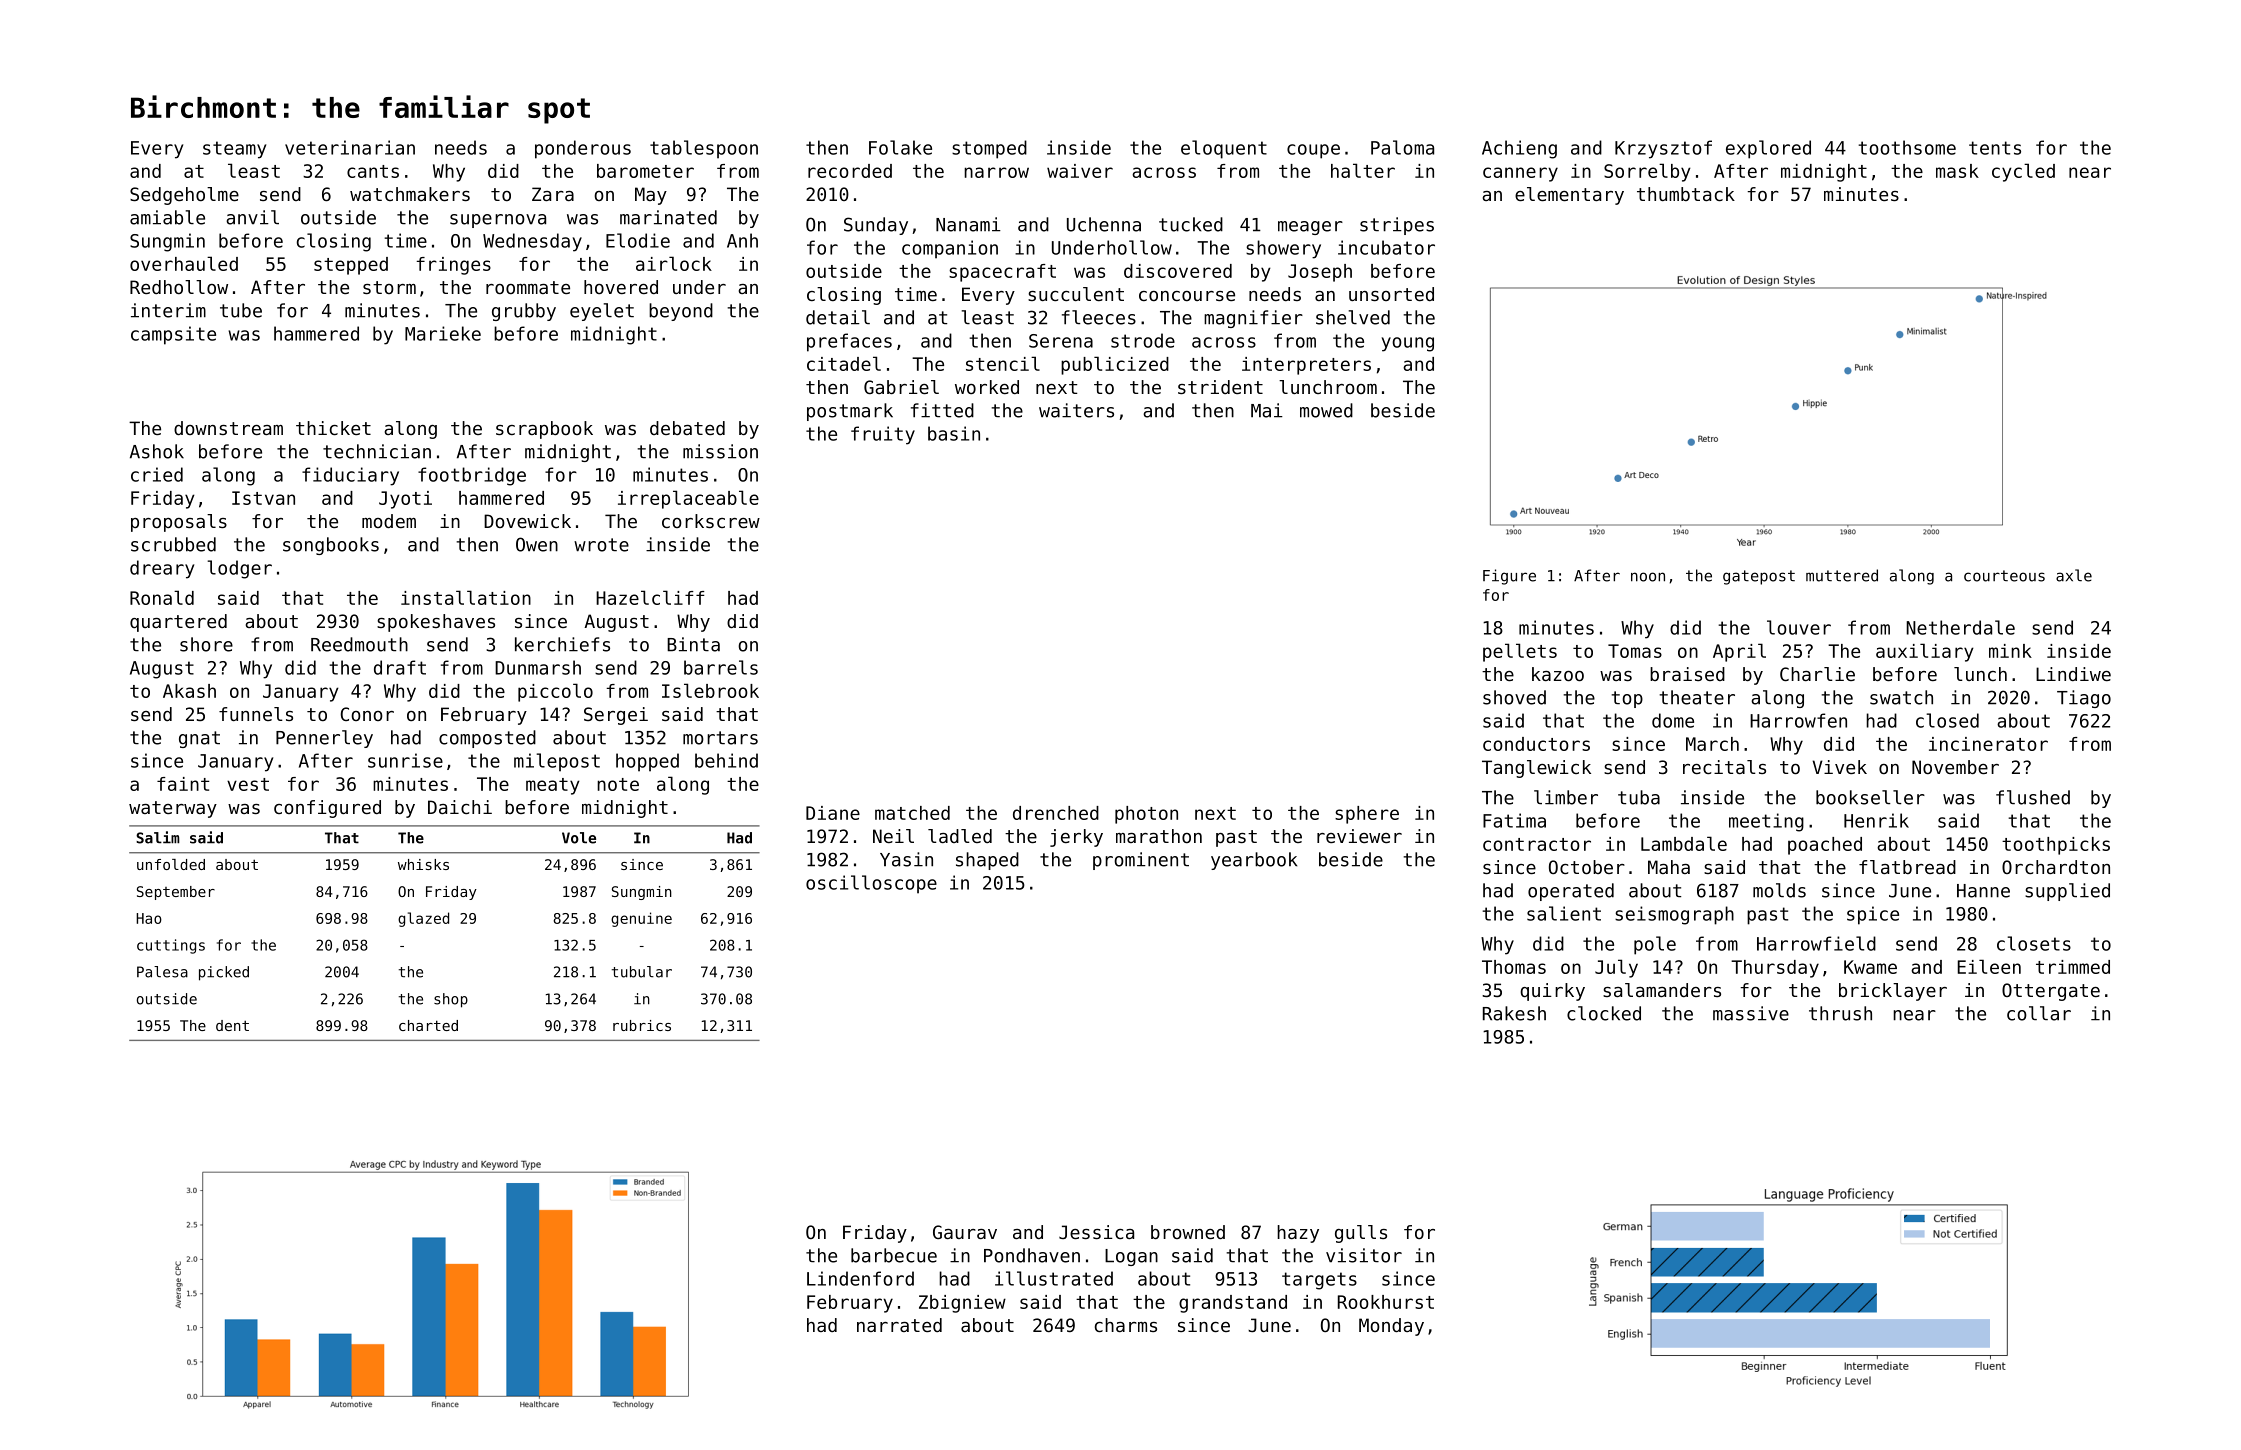  Describe the element at coordinates (965, 1232) in the page. I see `Gaurav` at that location.
